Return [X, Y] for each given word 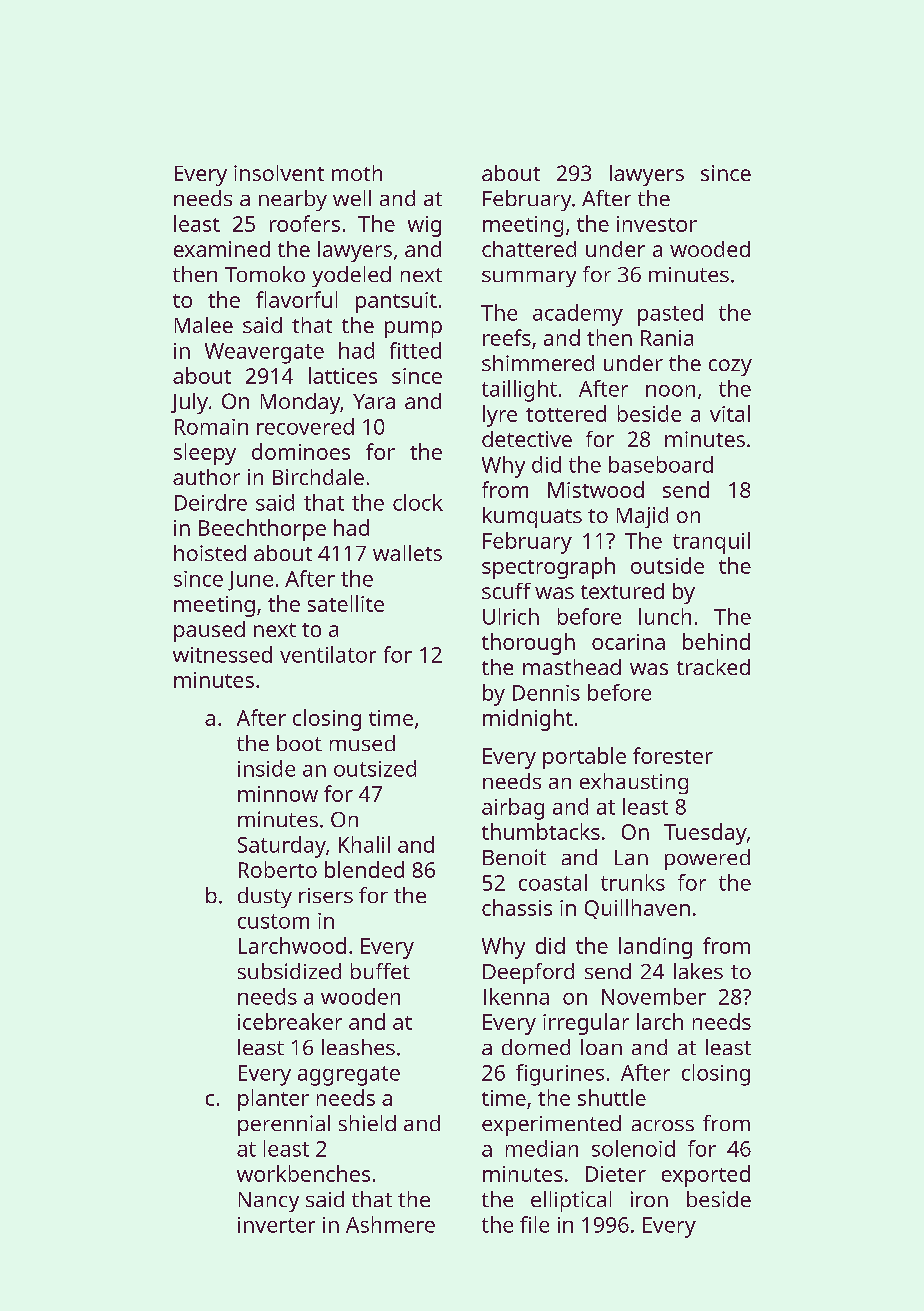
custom [273, 921]
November [654, 996]
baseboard [661, 464]
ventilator [328, 654]
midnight [528, 720]
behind [716, 641]
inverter [276, 1225]
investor [657, 224]
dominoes [301, 451]
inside [266, 768]
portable [584, 758]
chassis [517, 907]
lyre [500, 416]
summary [529, 279]
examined [222, 249]
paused [209, 631]
